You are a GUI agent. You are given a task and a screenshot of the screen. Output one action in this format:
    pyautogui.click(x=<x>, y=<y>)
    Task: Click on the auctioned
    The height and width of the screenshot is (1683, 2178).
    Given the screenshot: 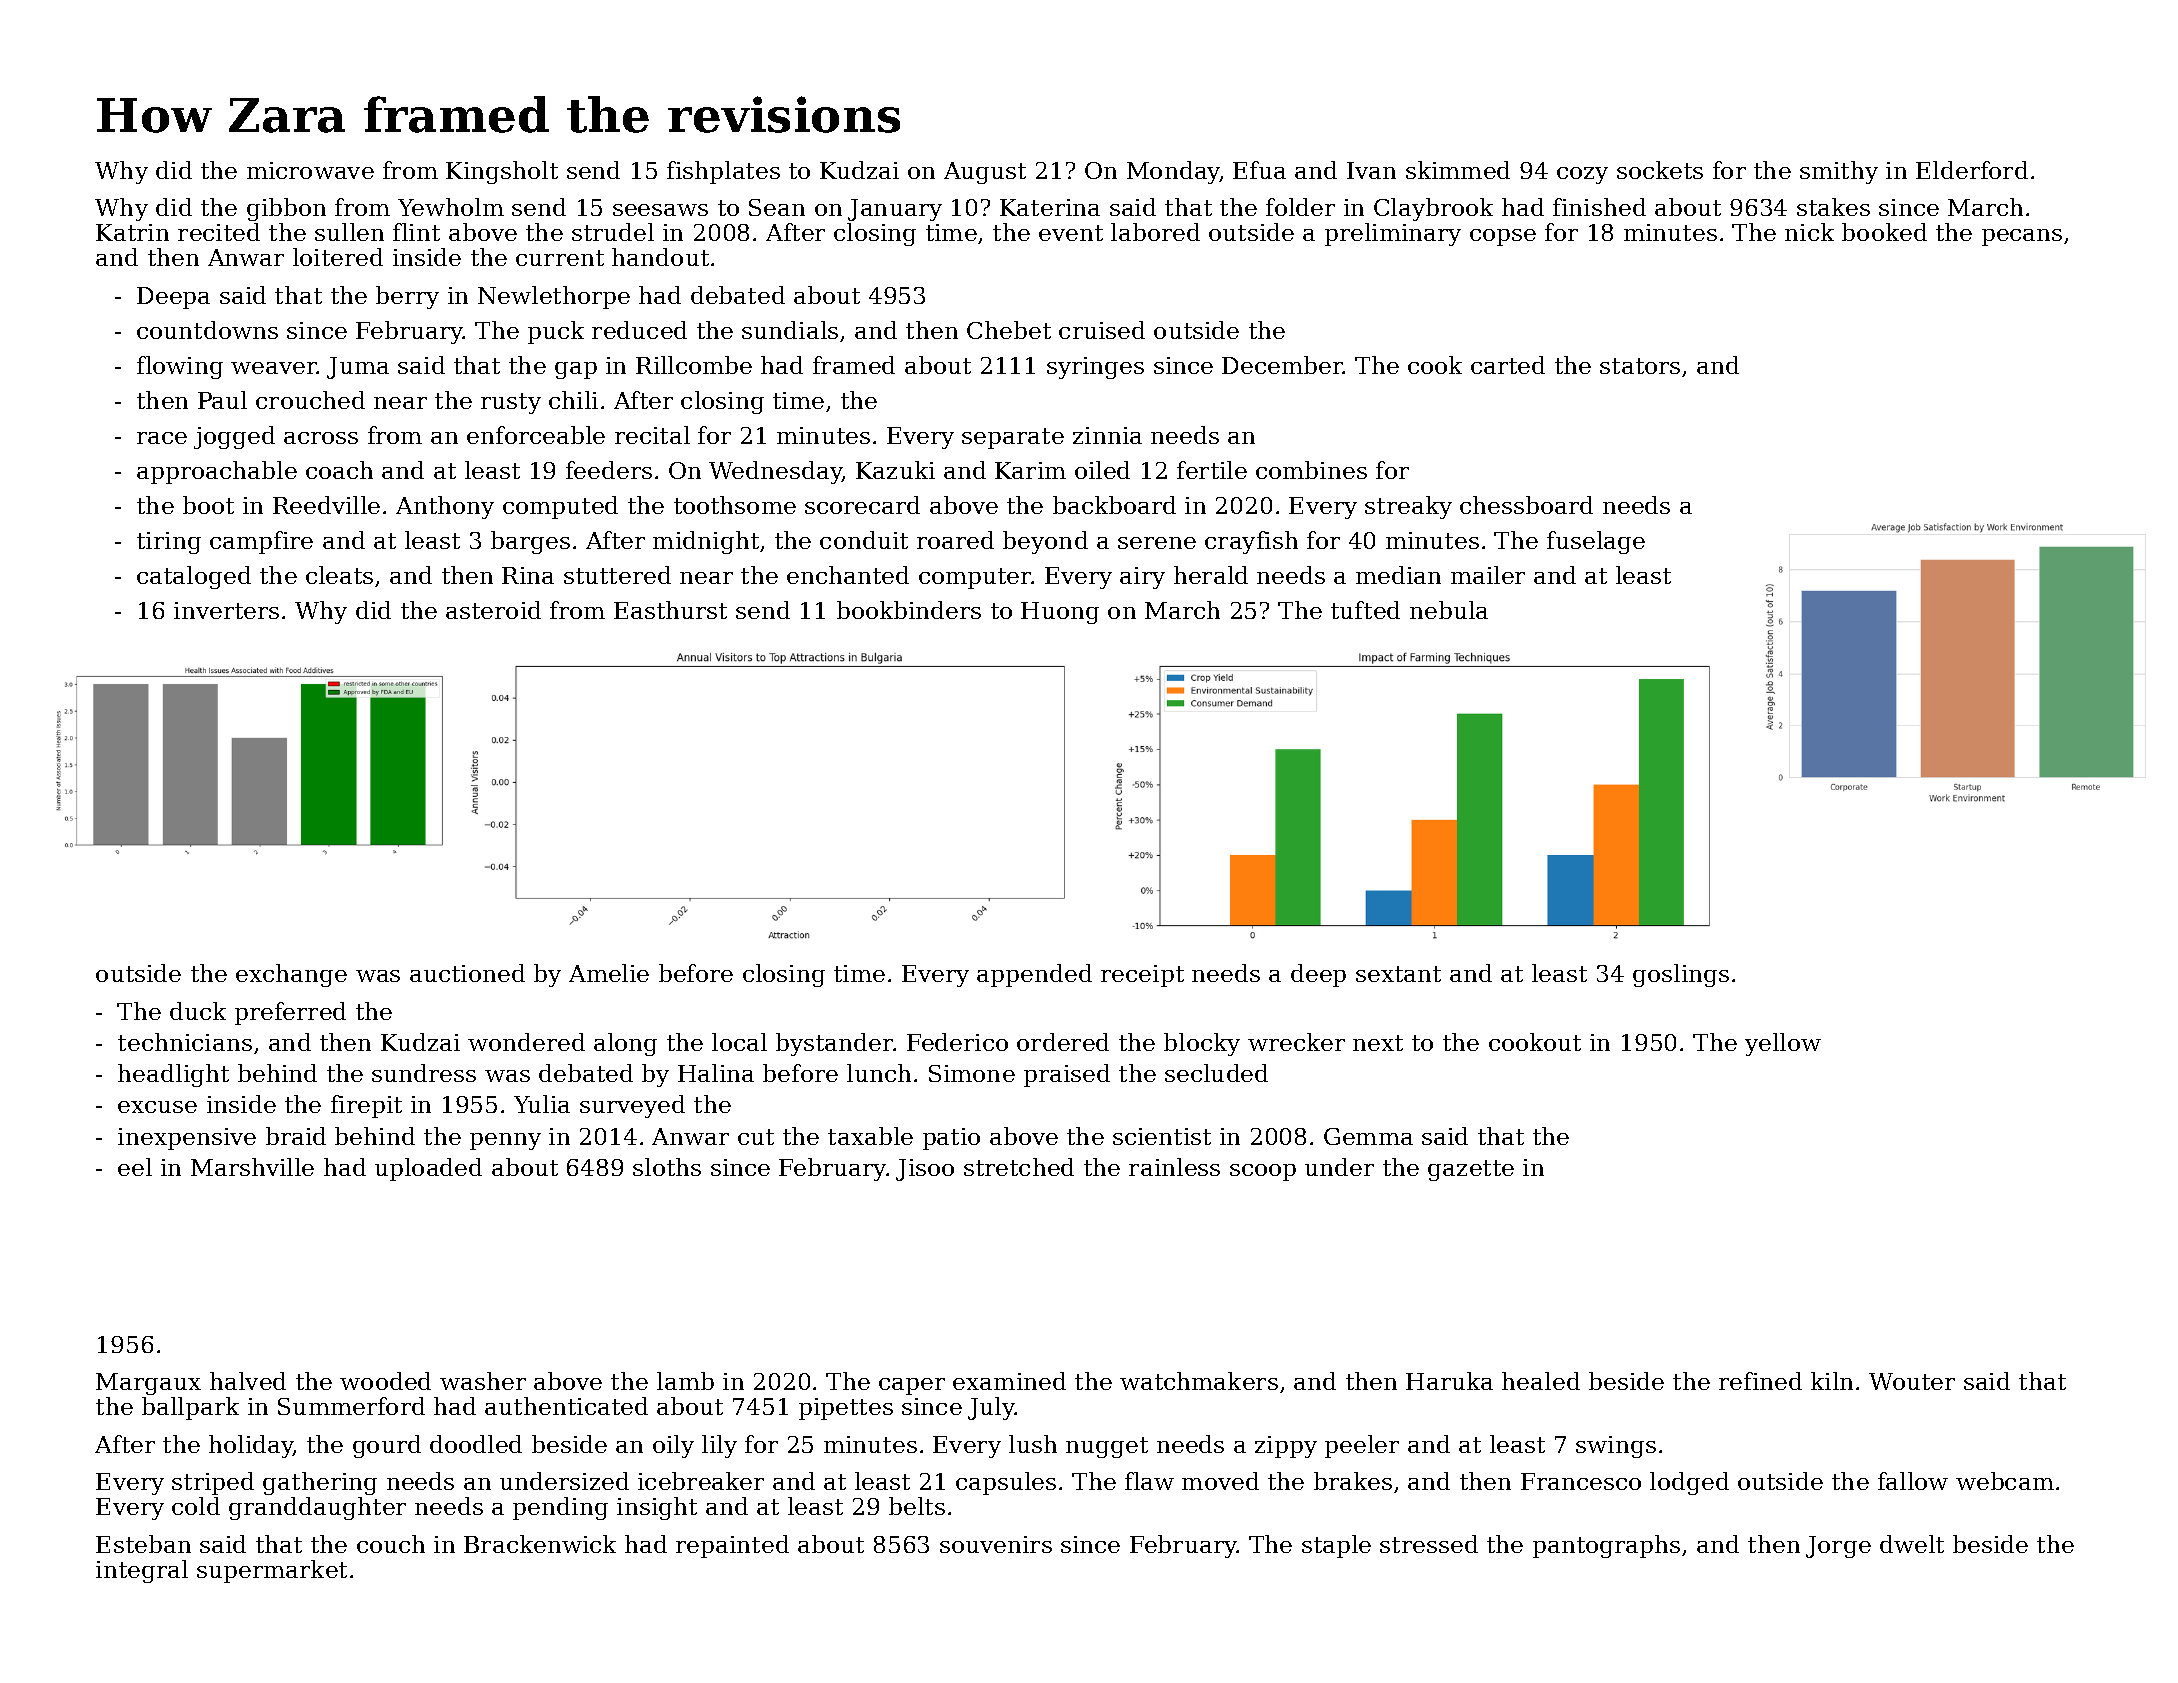 What is the action you would take?
    pyautogui.click(x=467, y=973)
